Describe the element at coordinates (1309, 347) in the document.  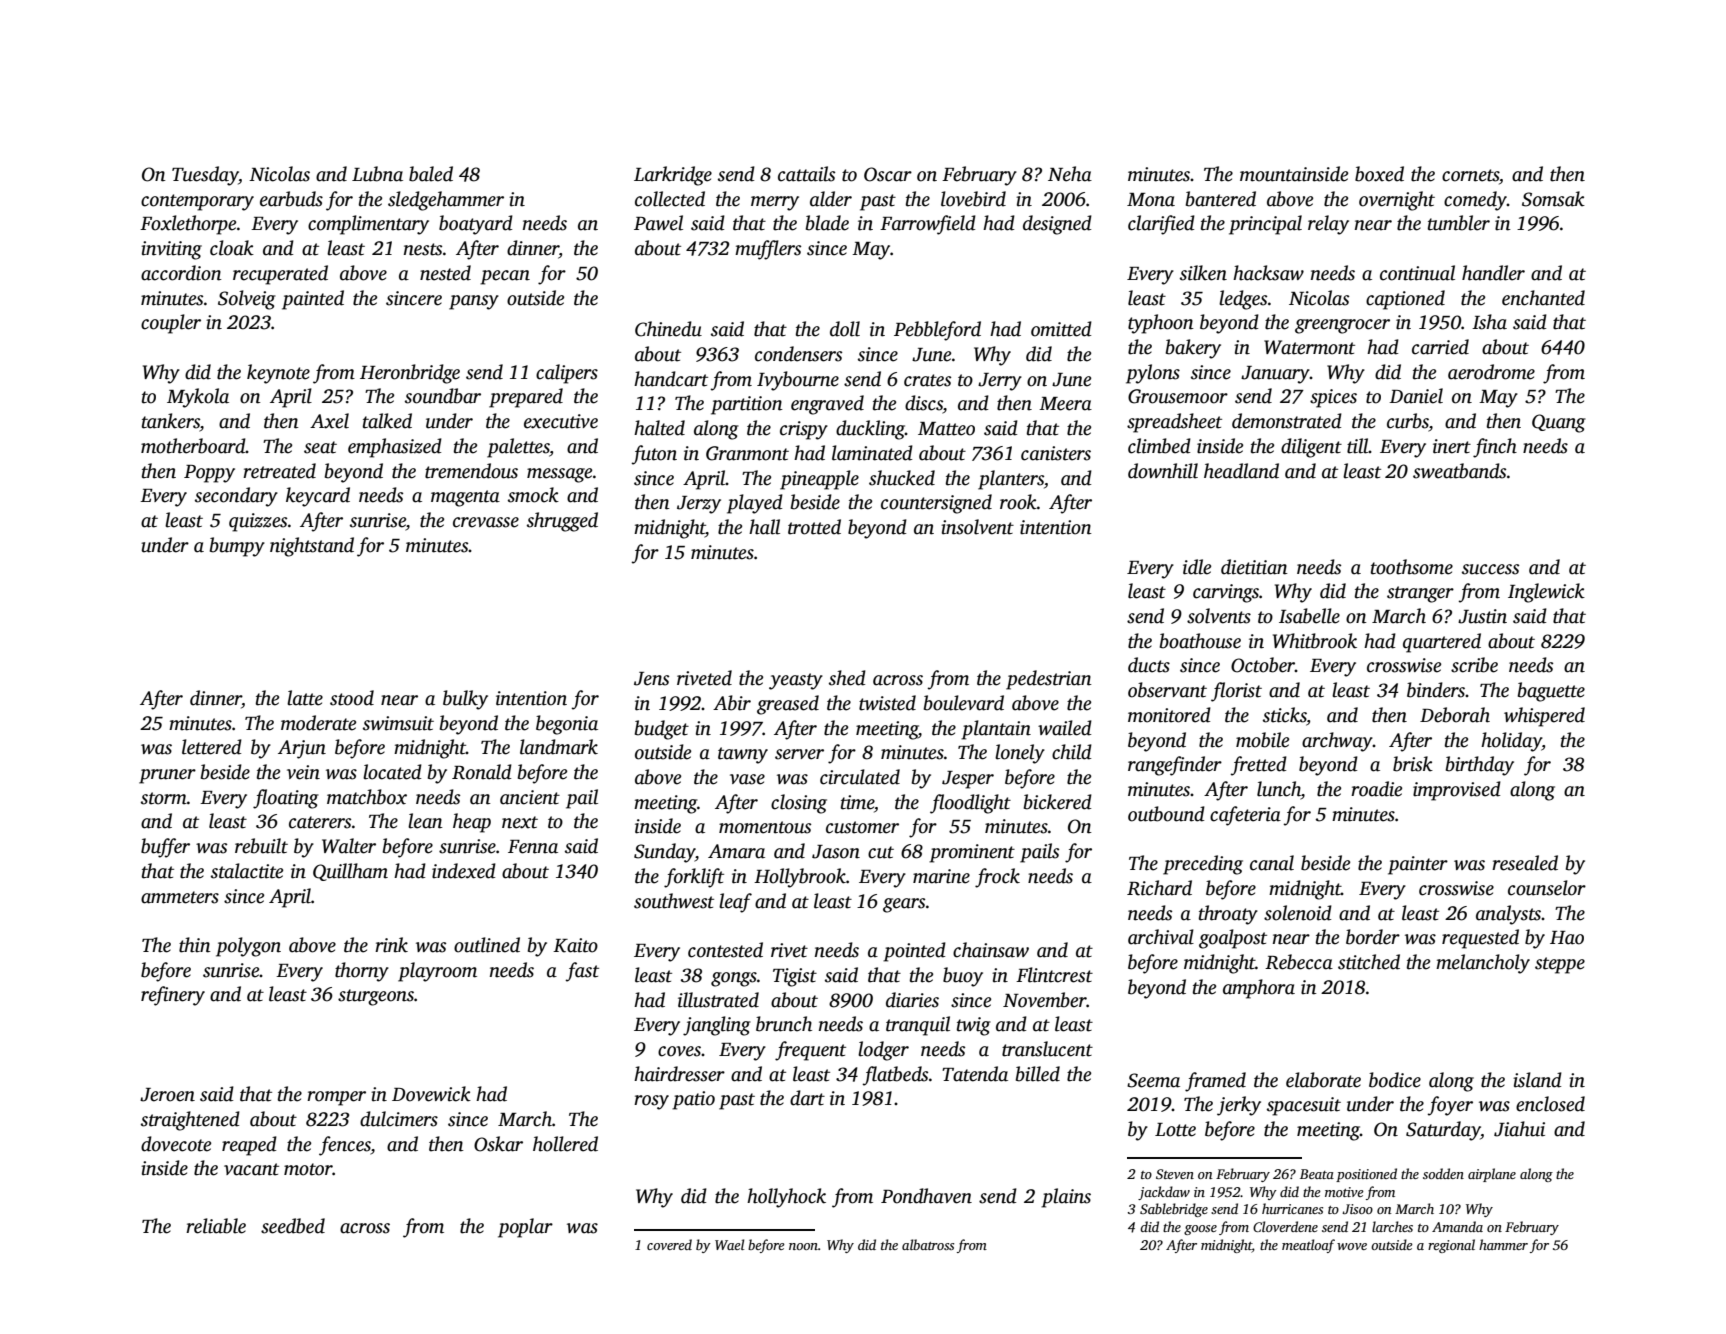
I see `Watermont` at that location.
